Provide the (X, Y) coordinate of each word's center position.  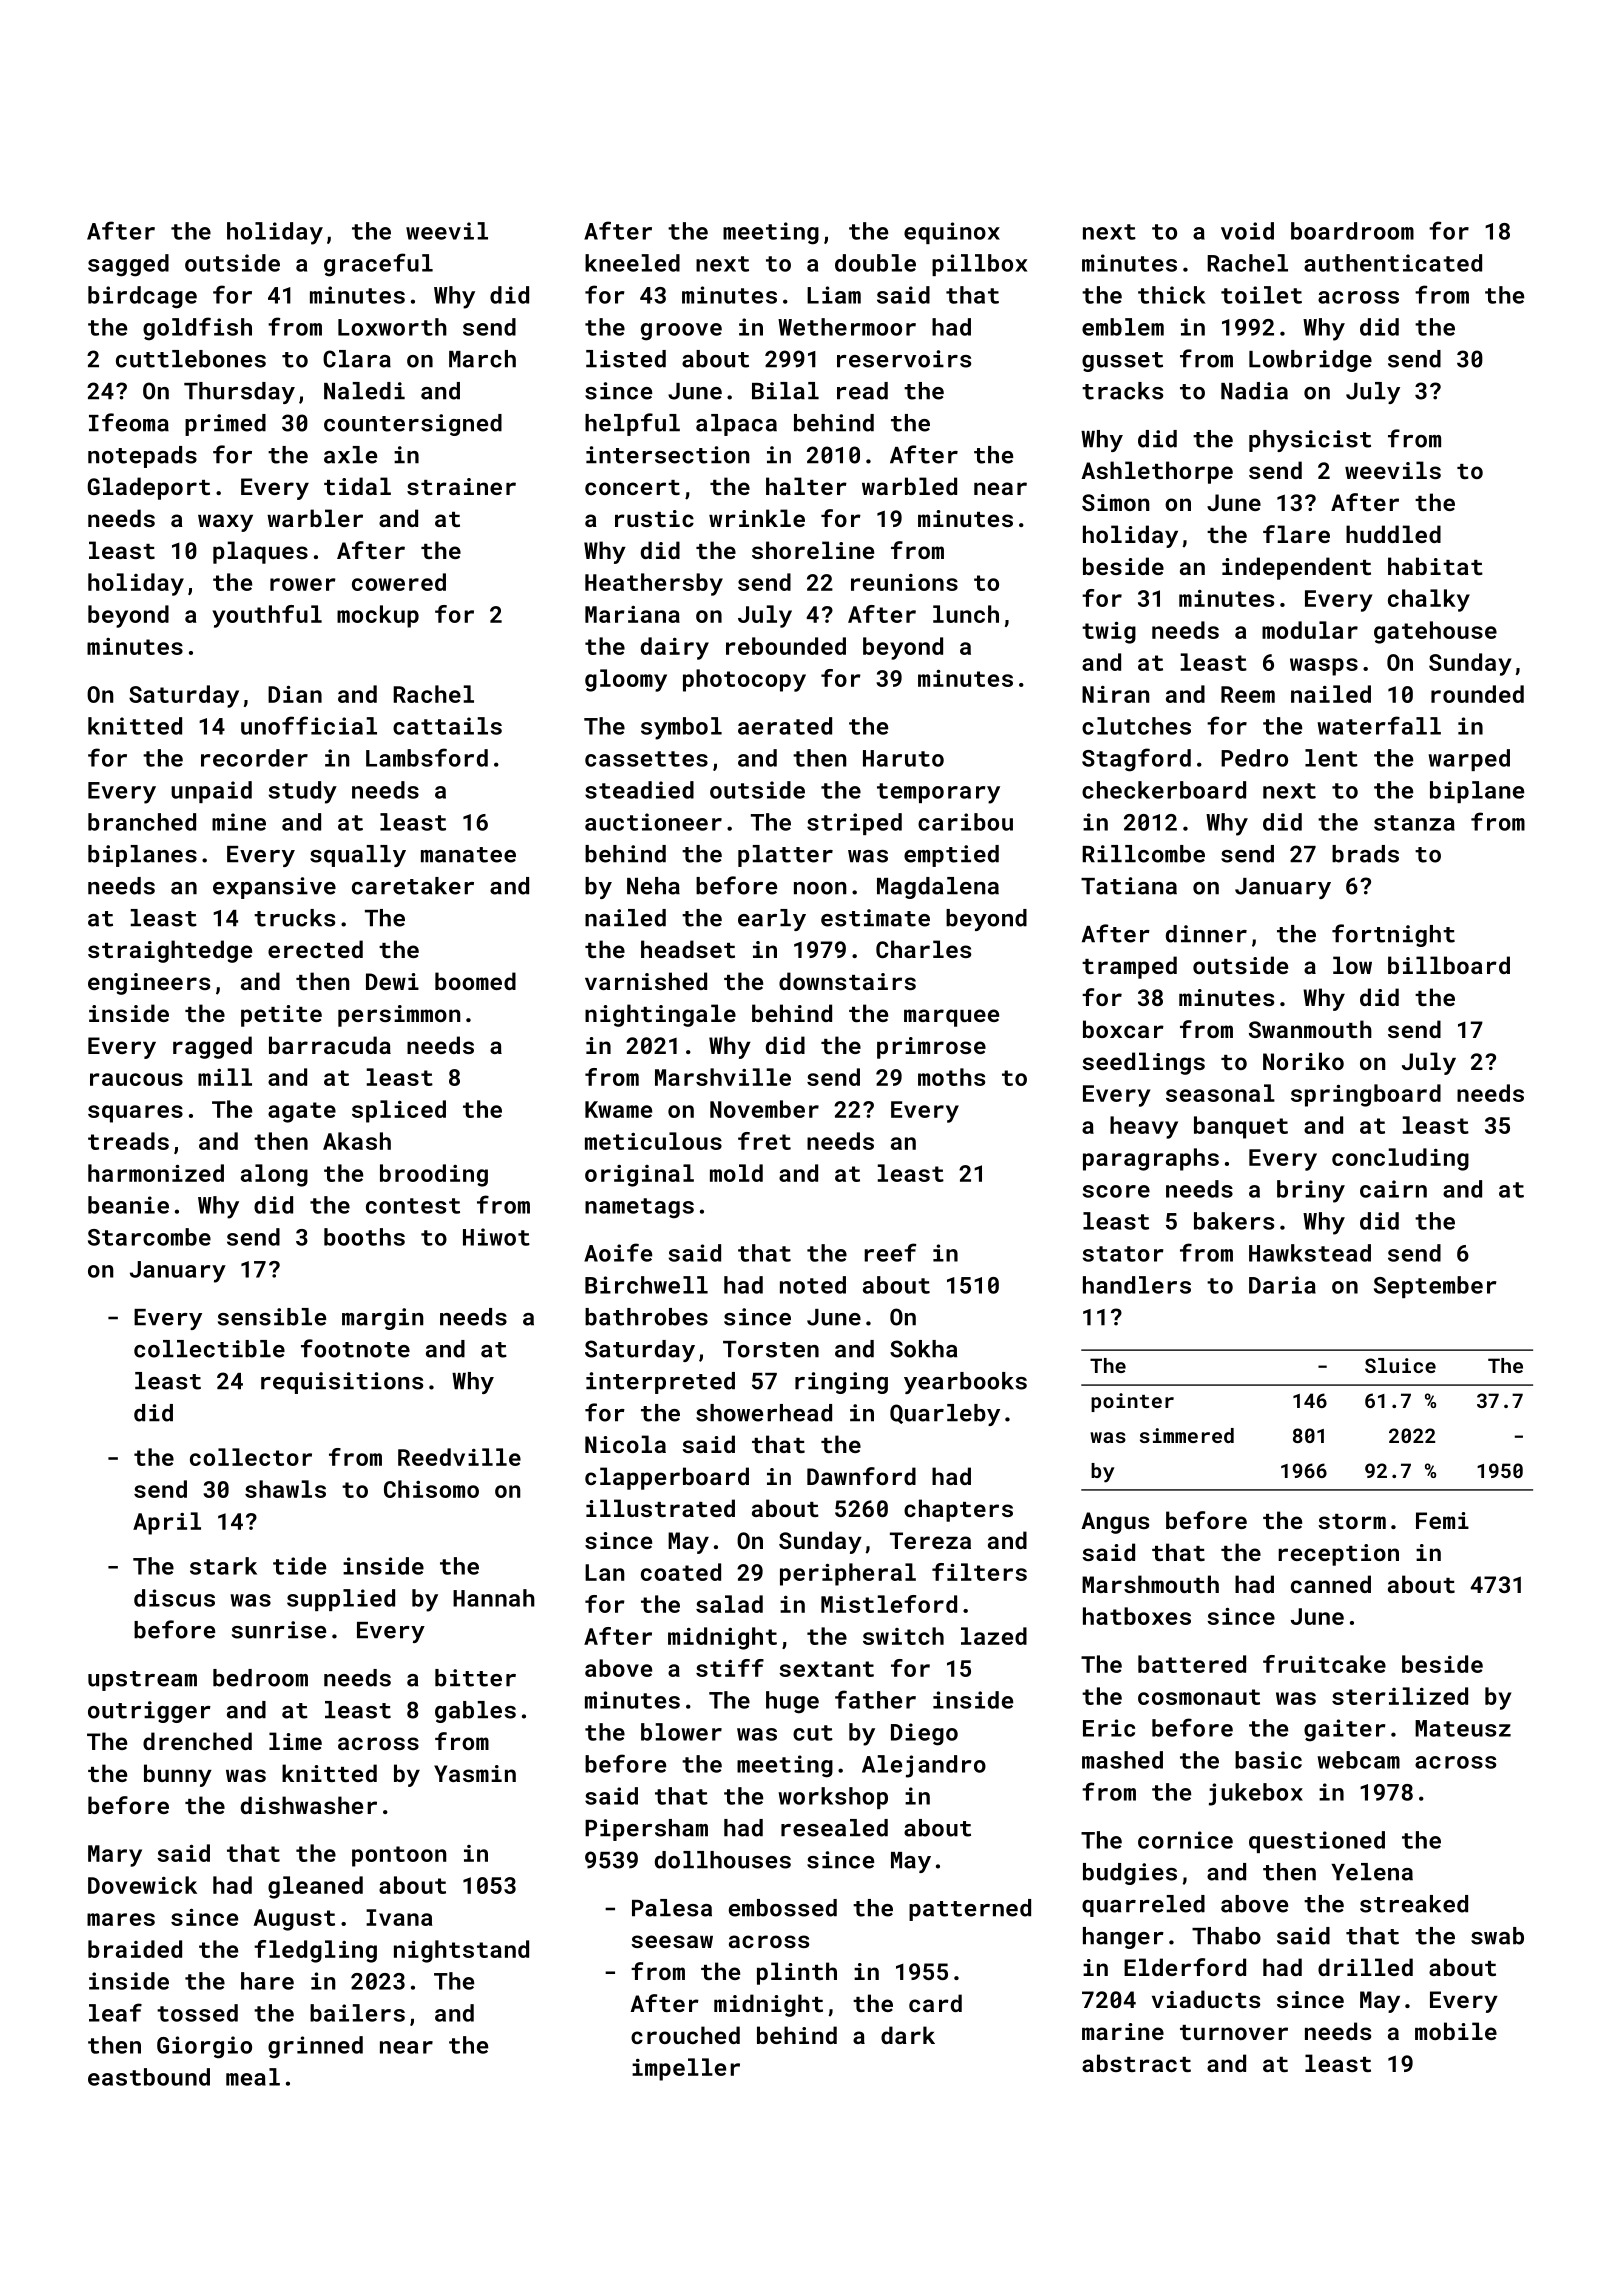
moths (951, 1077)
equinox (952, 233)
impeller (686, 2069)
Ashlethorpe (1157, 472)
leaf (115, 2012)
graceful (378, 265)
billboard (1449, 965)
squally (358, 856)
